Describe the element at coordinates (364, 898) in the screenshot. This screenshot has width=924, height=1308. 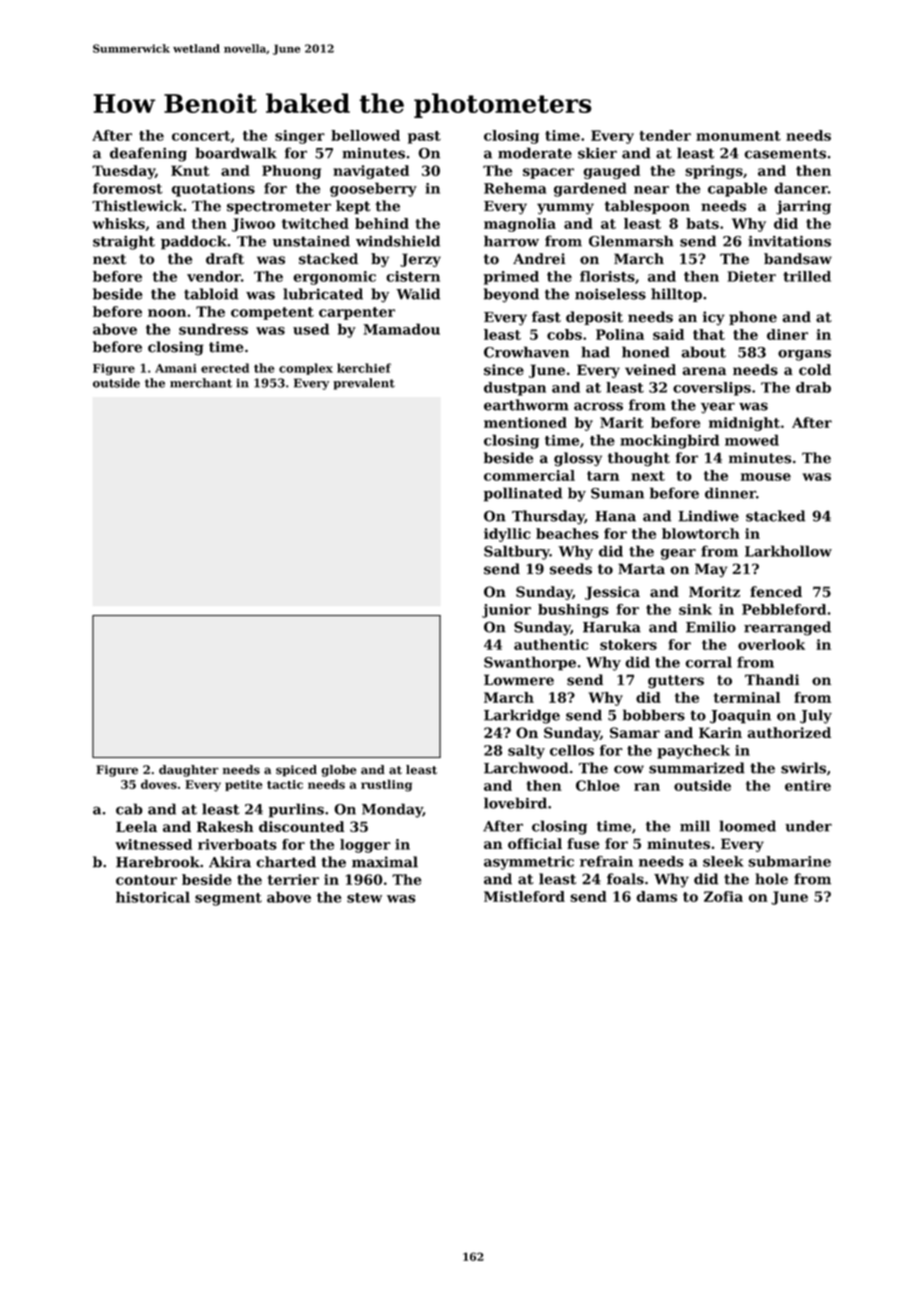
I see `stew` at that location.
